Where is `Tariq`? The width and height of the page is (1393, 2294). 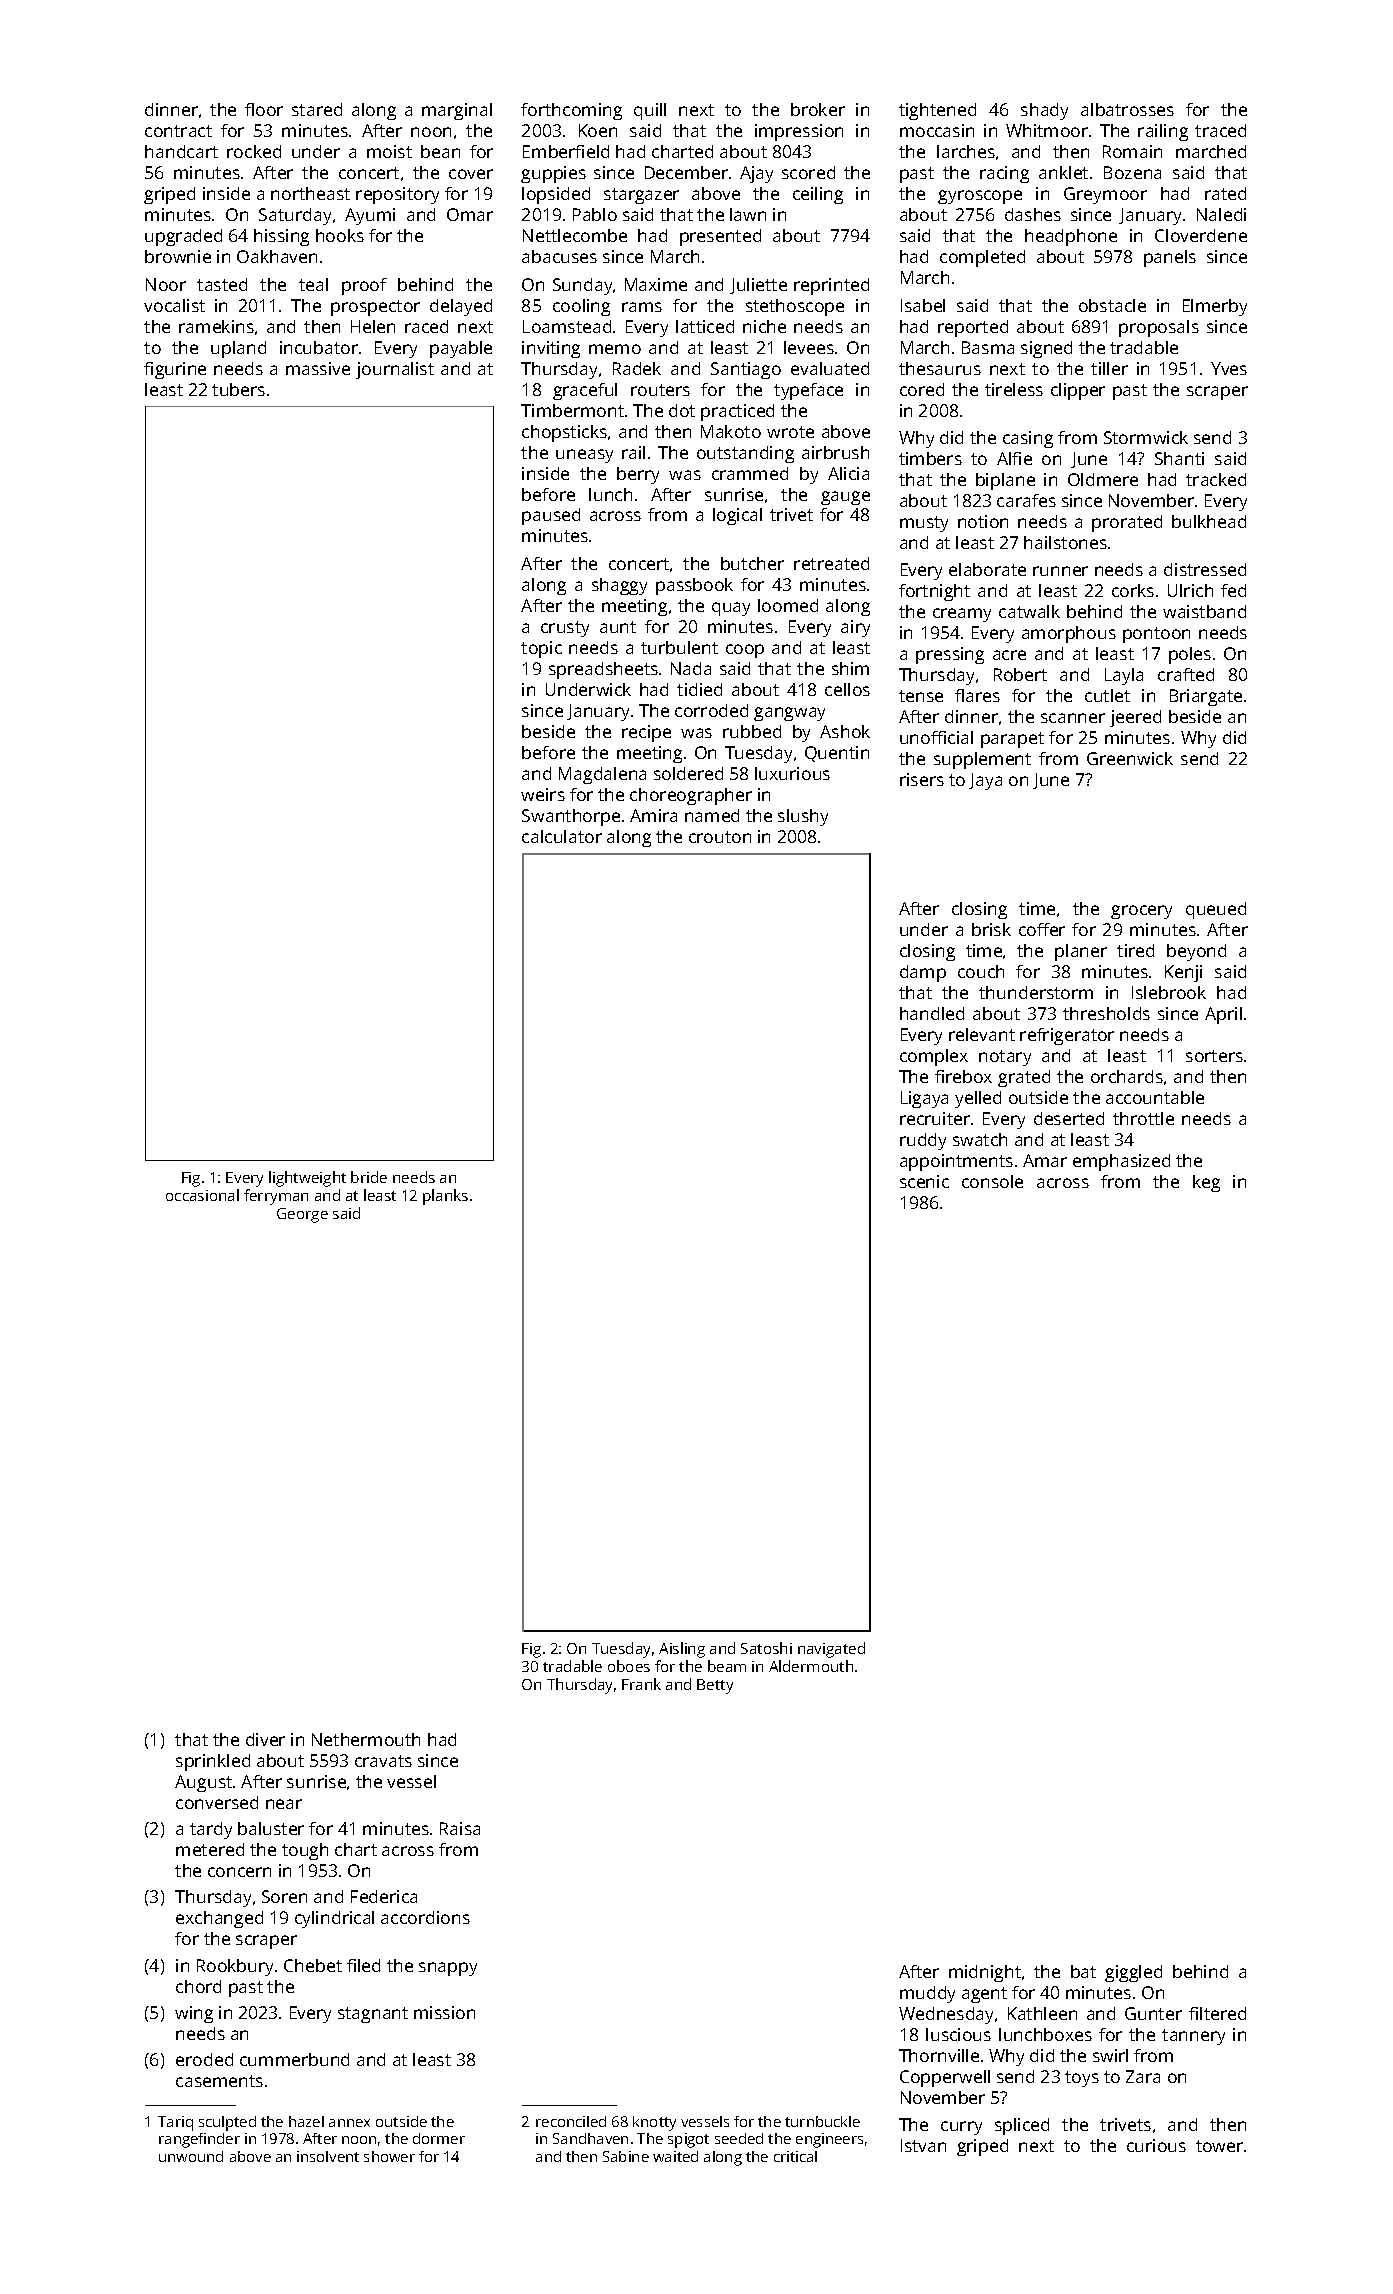 Tariq is located at coordinates (175, 2123).
